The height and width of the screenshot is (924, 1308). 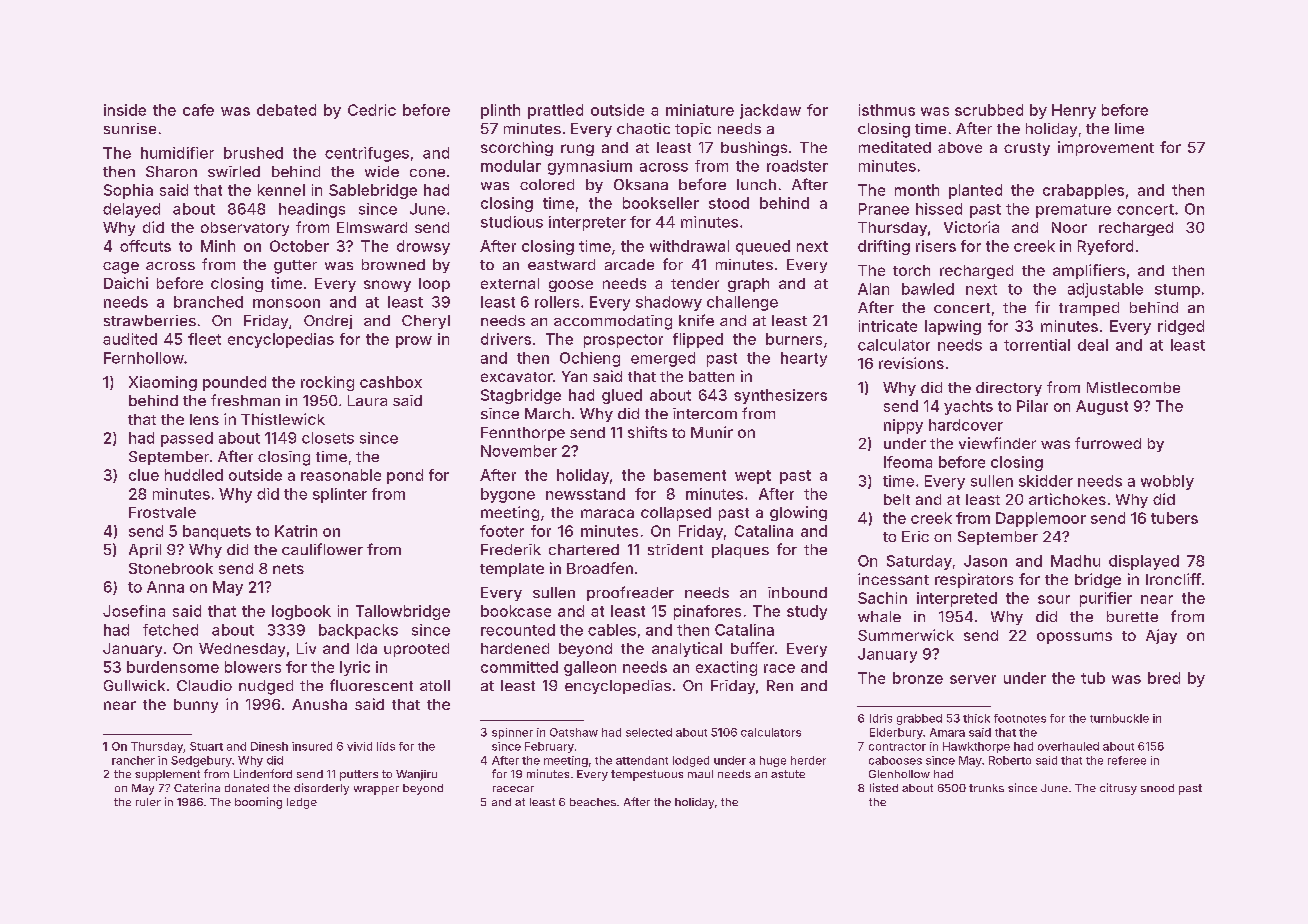 I want to click on browned, so click(x=393, y=264).
